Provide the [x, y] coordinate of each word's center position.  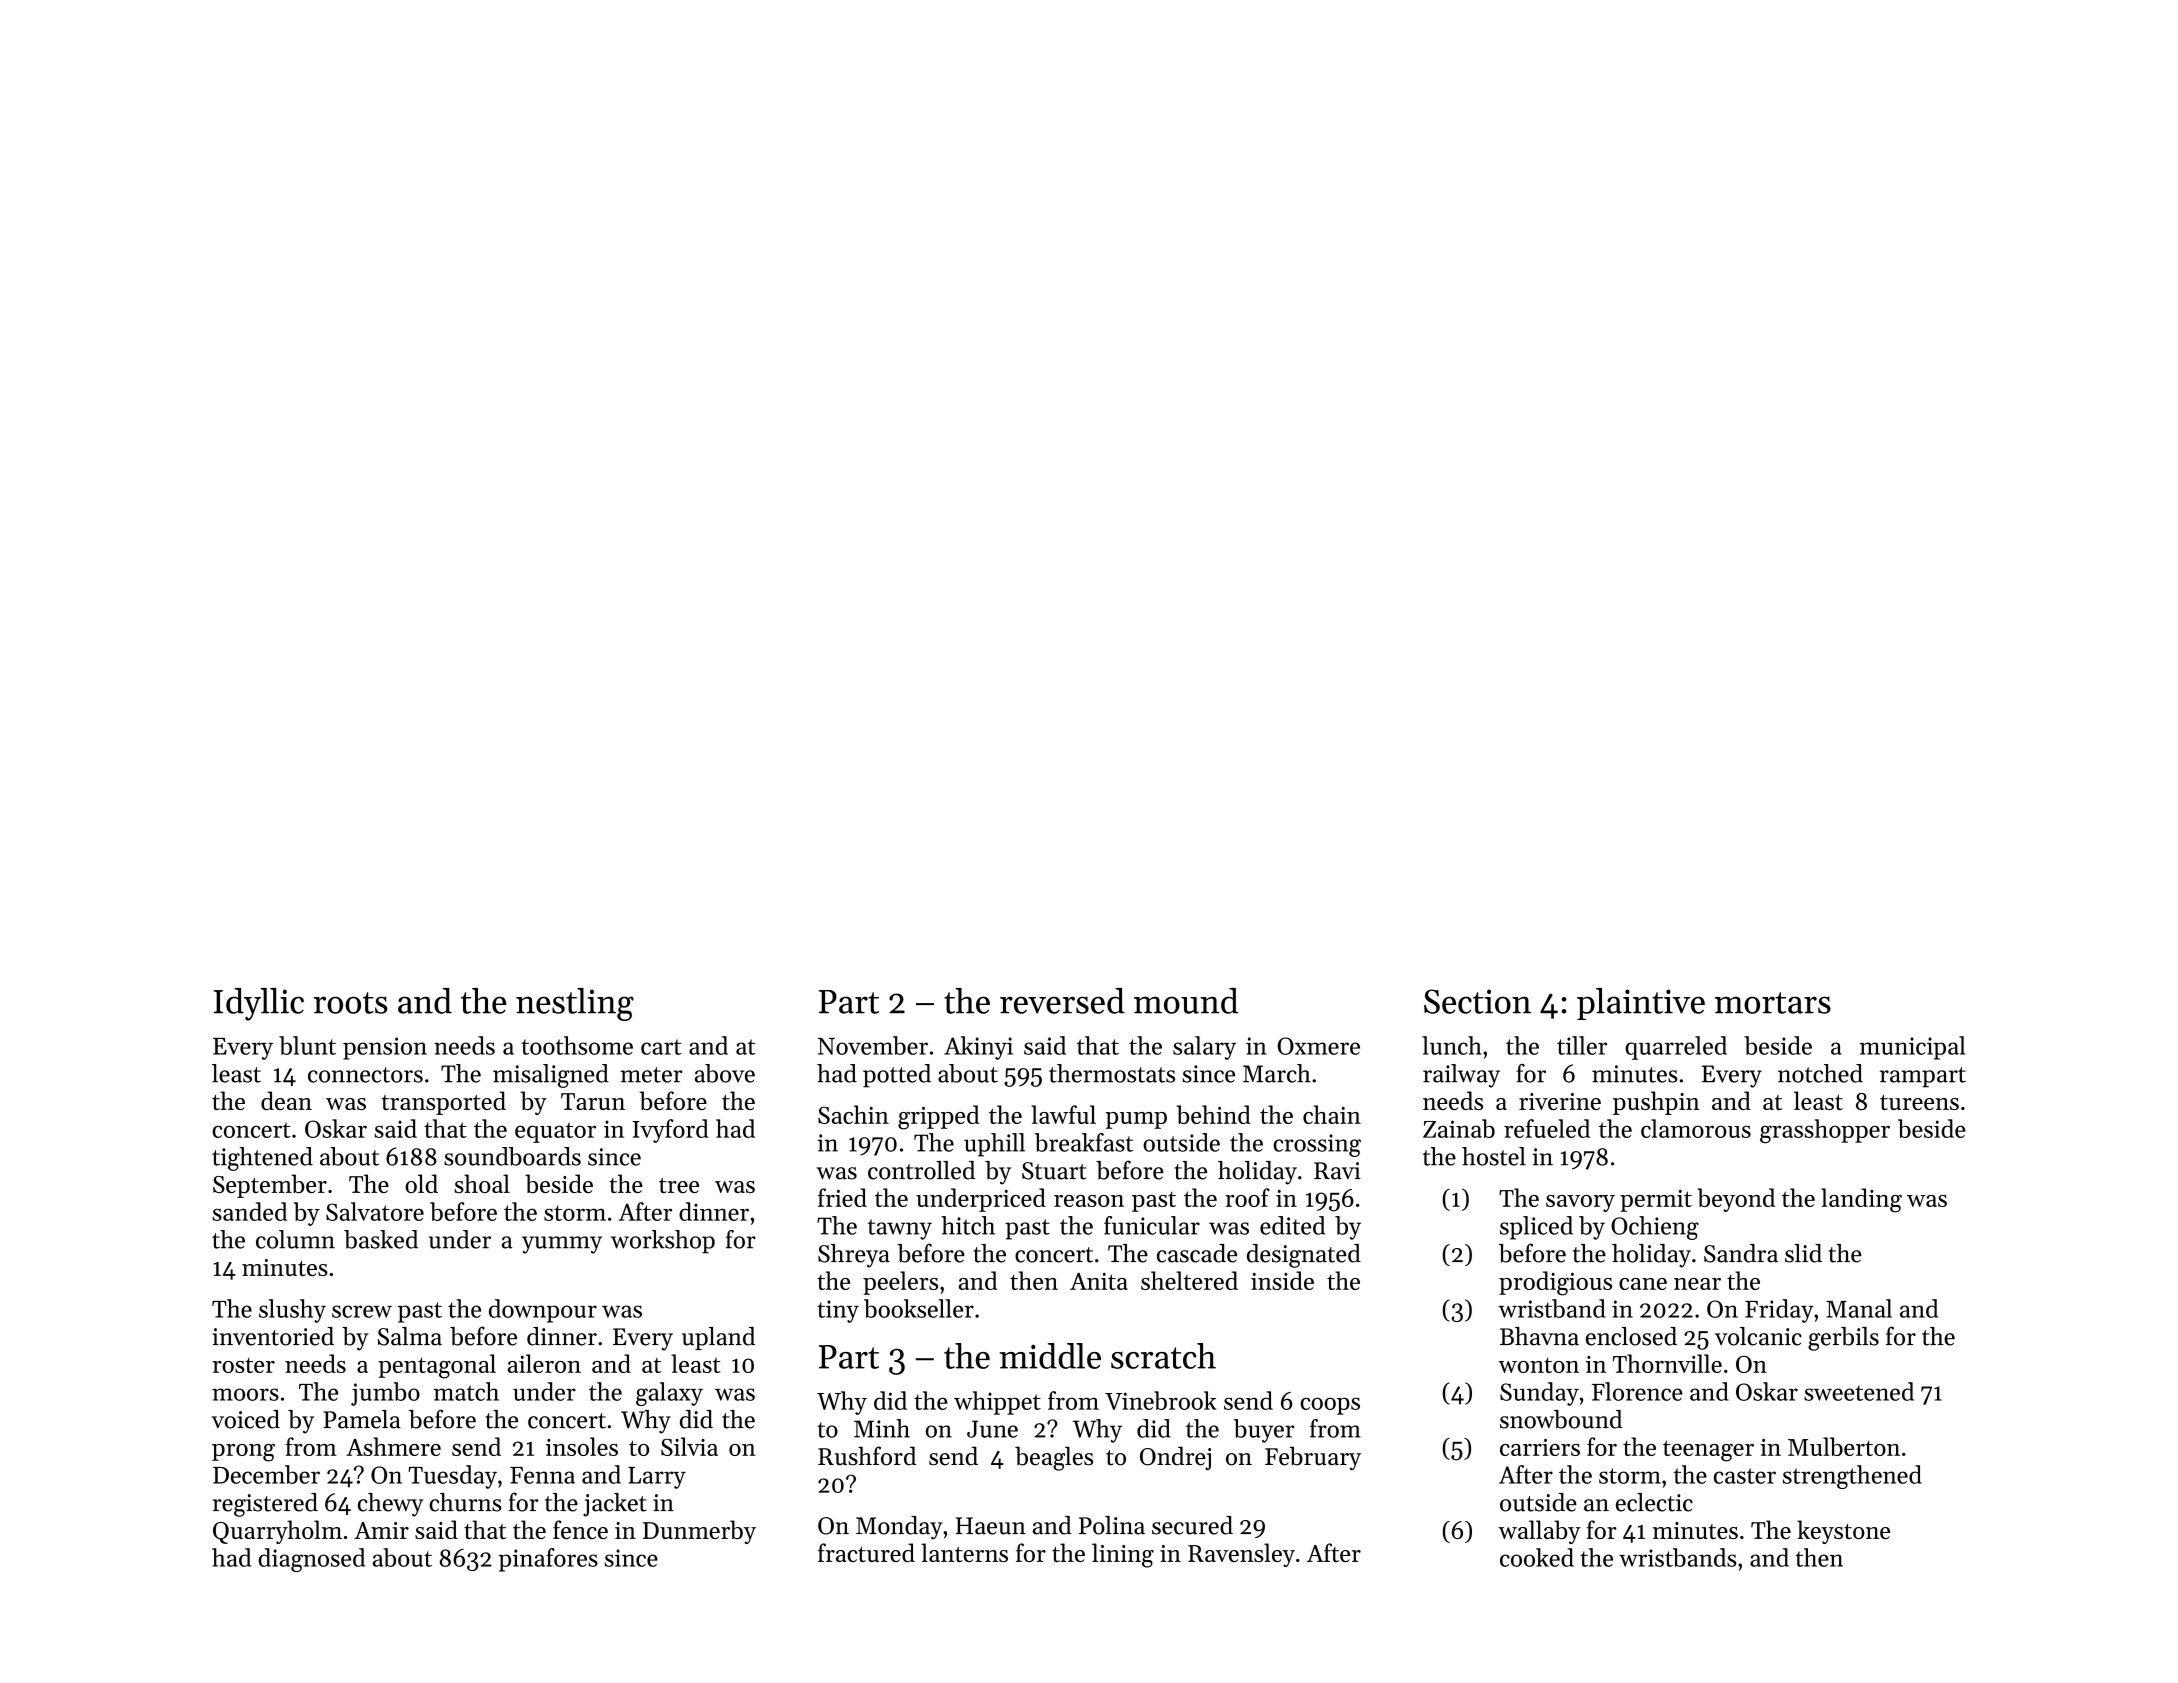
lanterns [964, 1552]
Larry [657, 1478]
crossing [1317, 1145]
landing [1861, 1200]
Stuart [1054, 1171]
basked [381, 1239]
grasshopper [1825, 1131]
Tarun [593, 1101]
